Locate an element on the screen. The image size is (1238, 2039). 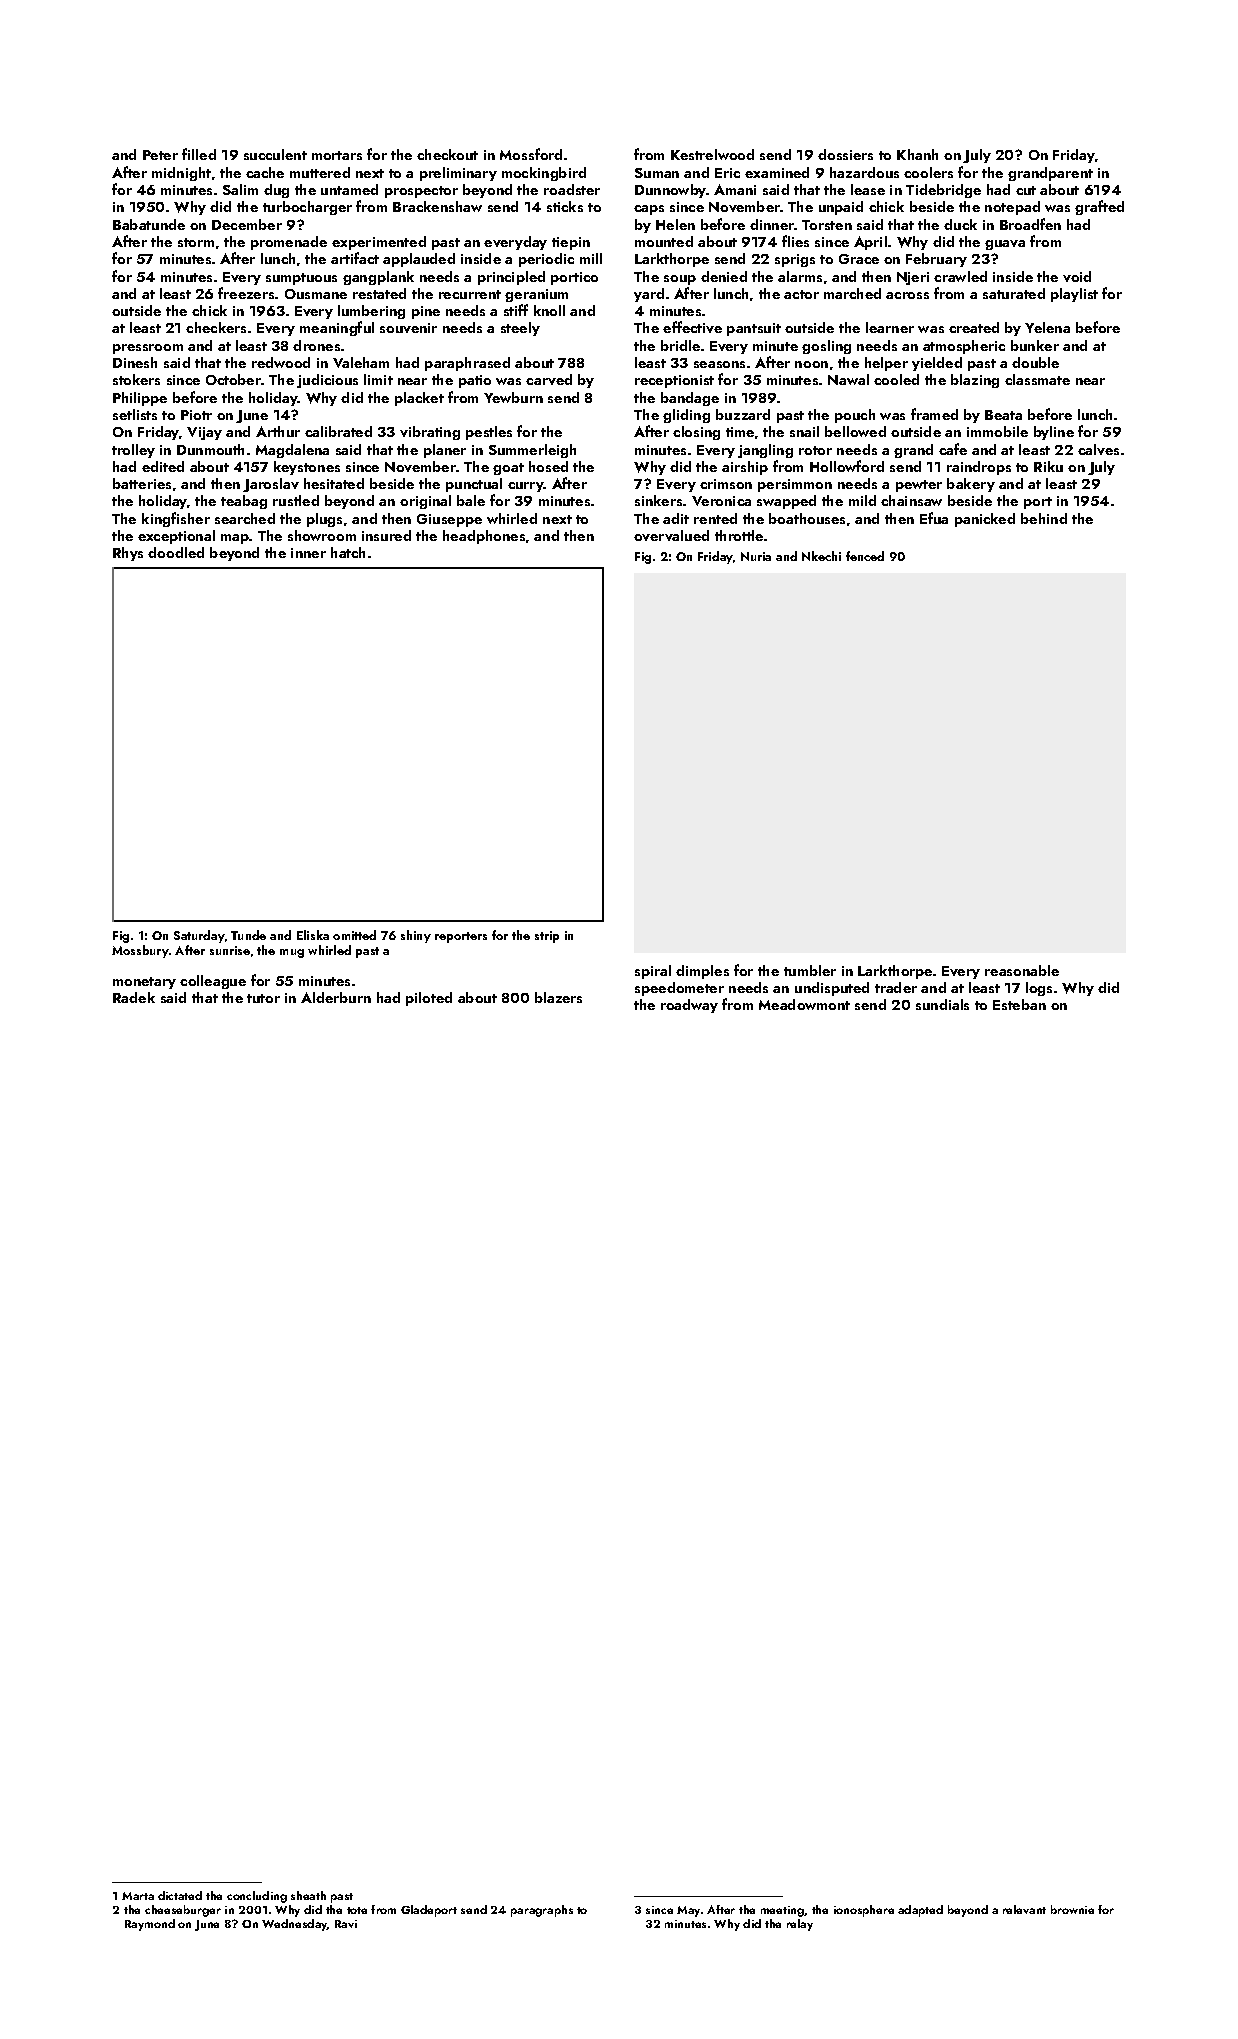
adapted is located at coordinates (920, 1911).
